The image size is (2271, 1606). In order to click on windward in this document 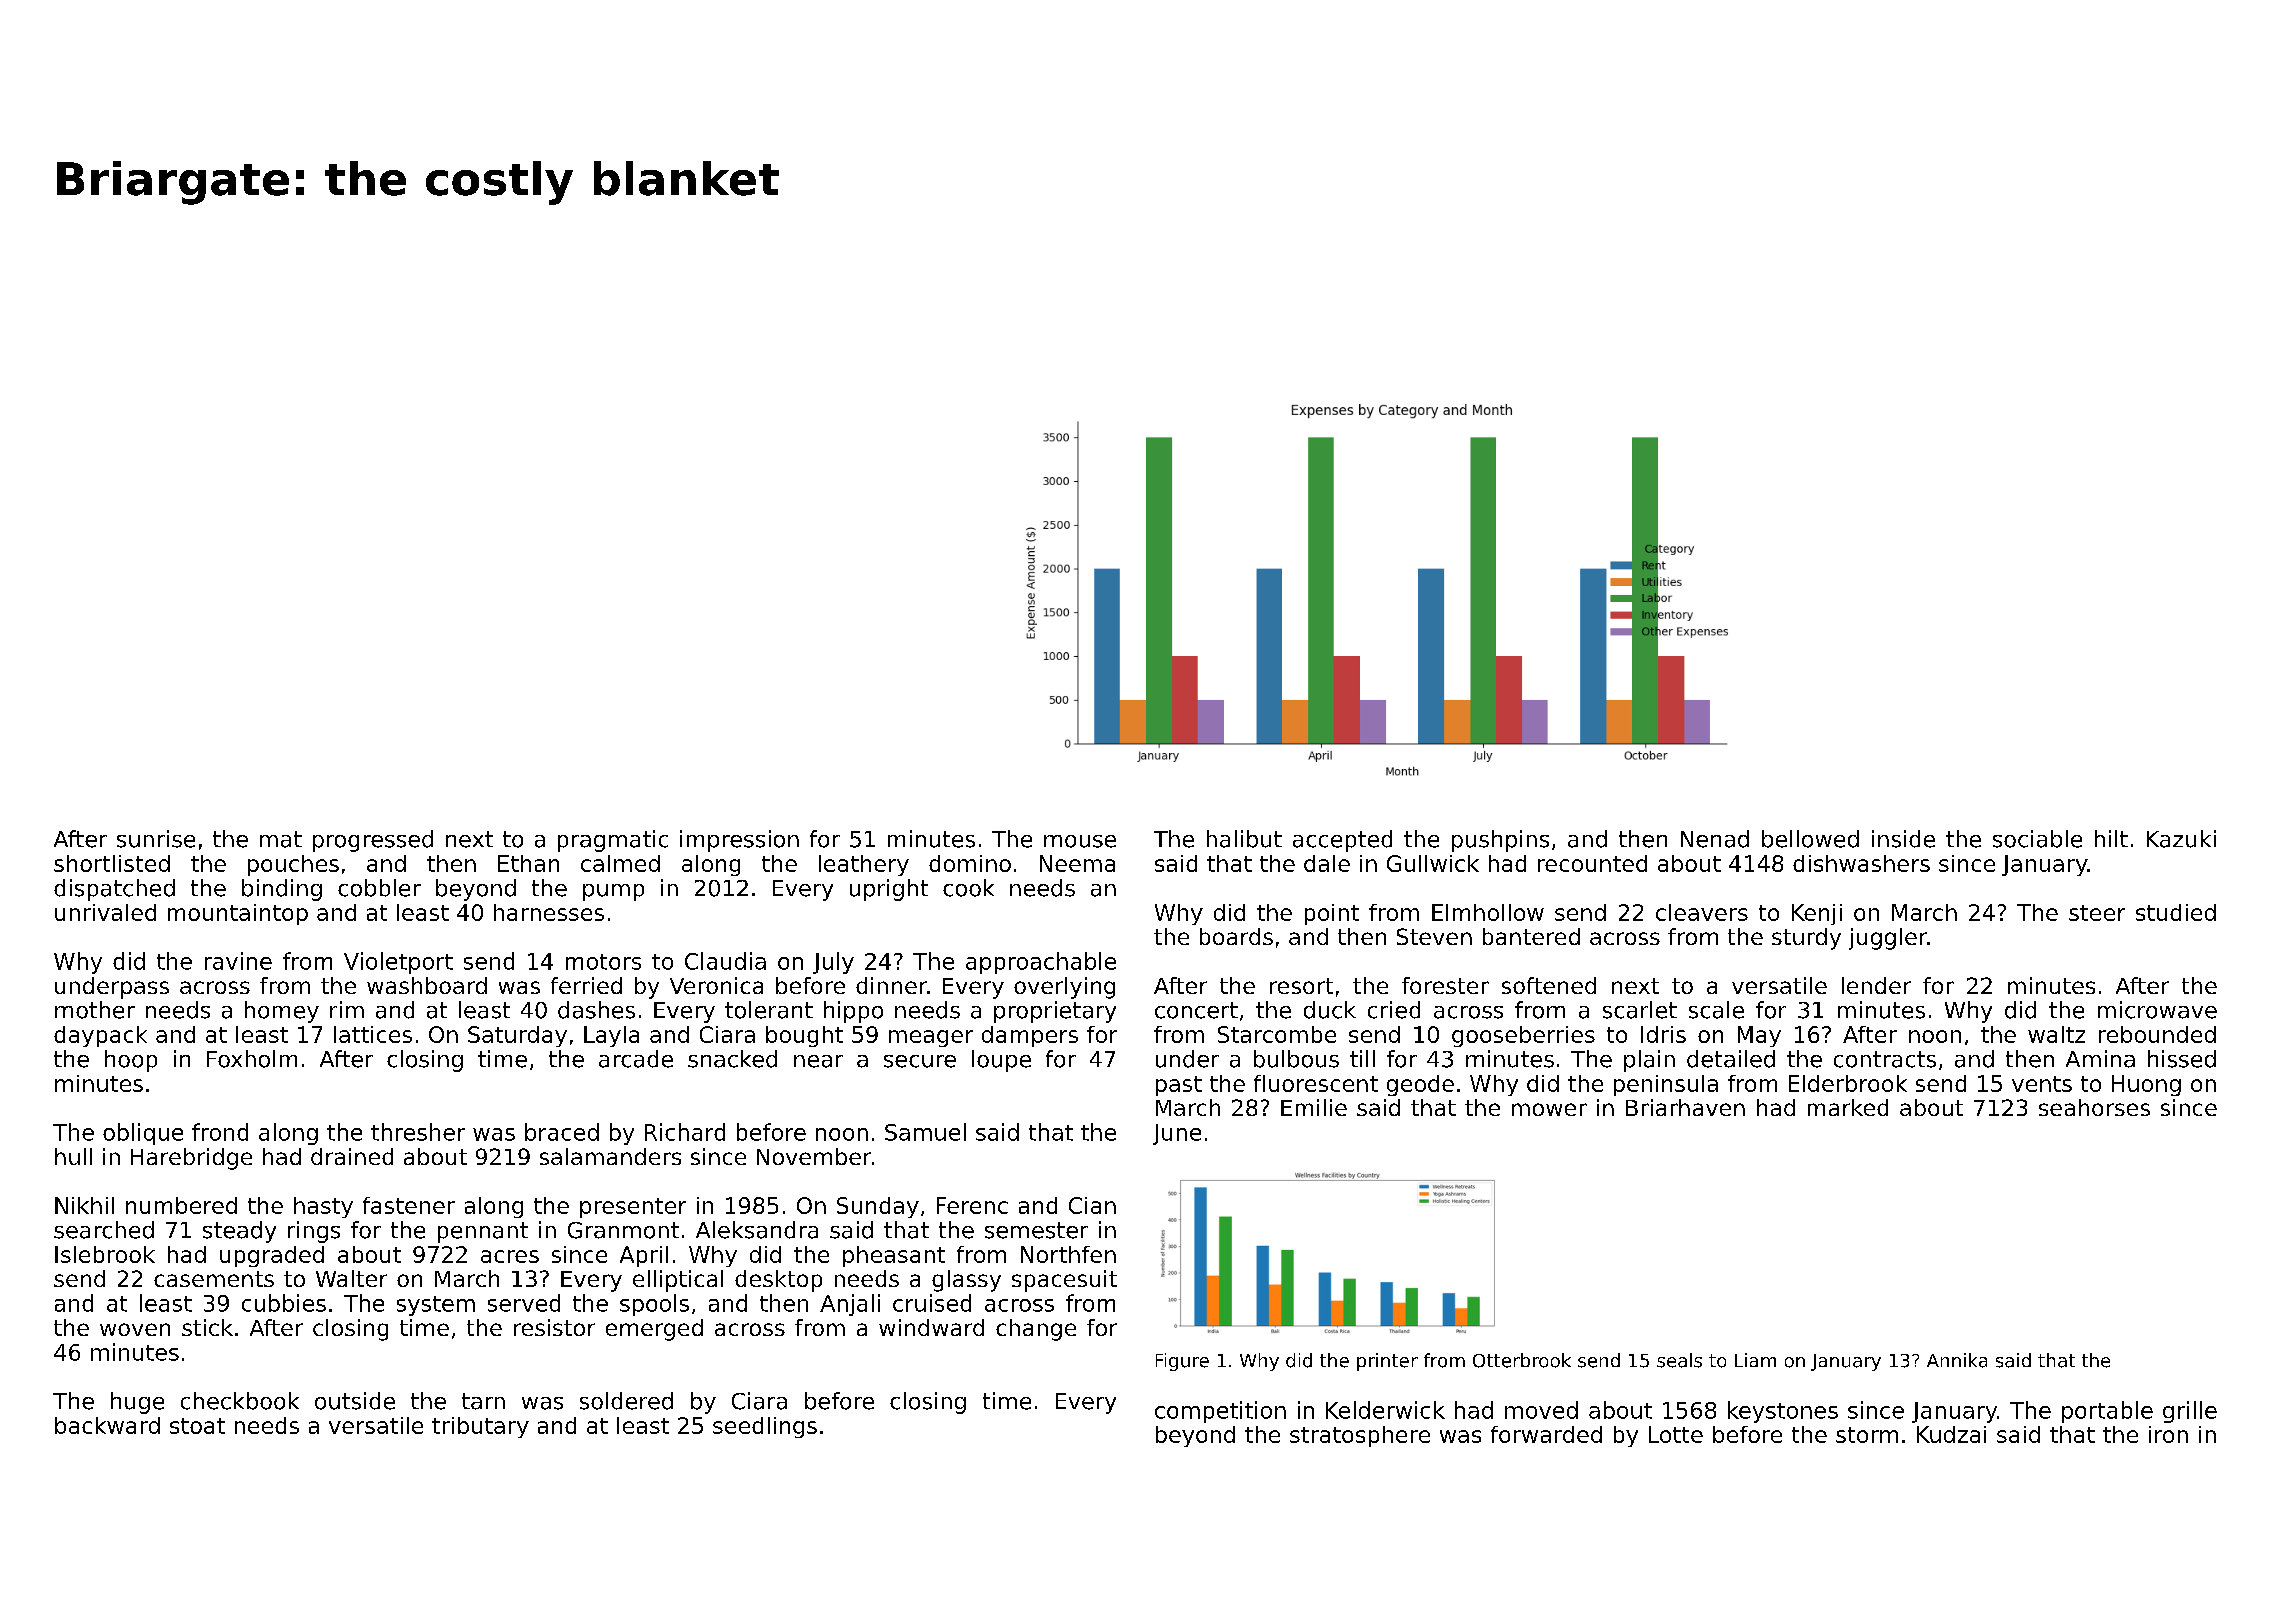, I will do `click(931, 1327)`.
